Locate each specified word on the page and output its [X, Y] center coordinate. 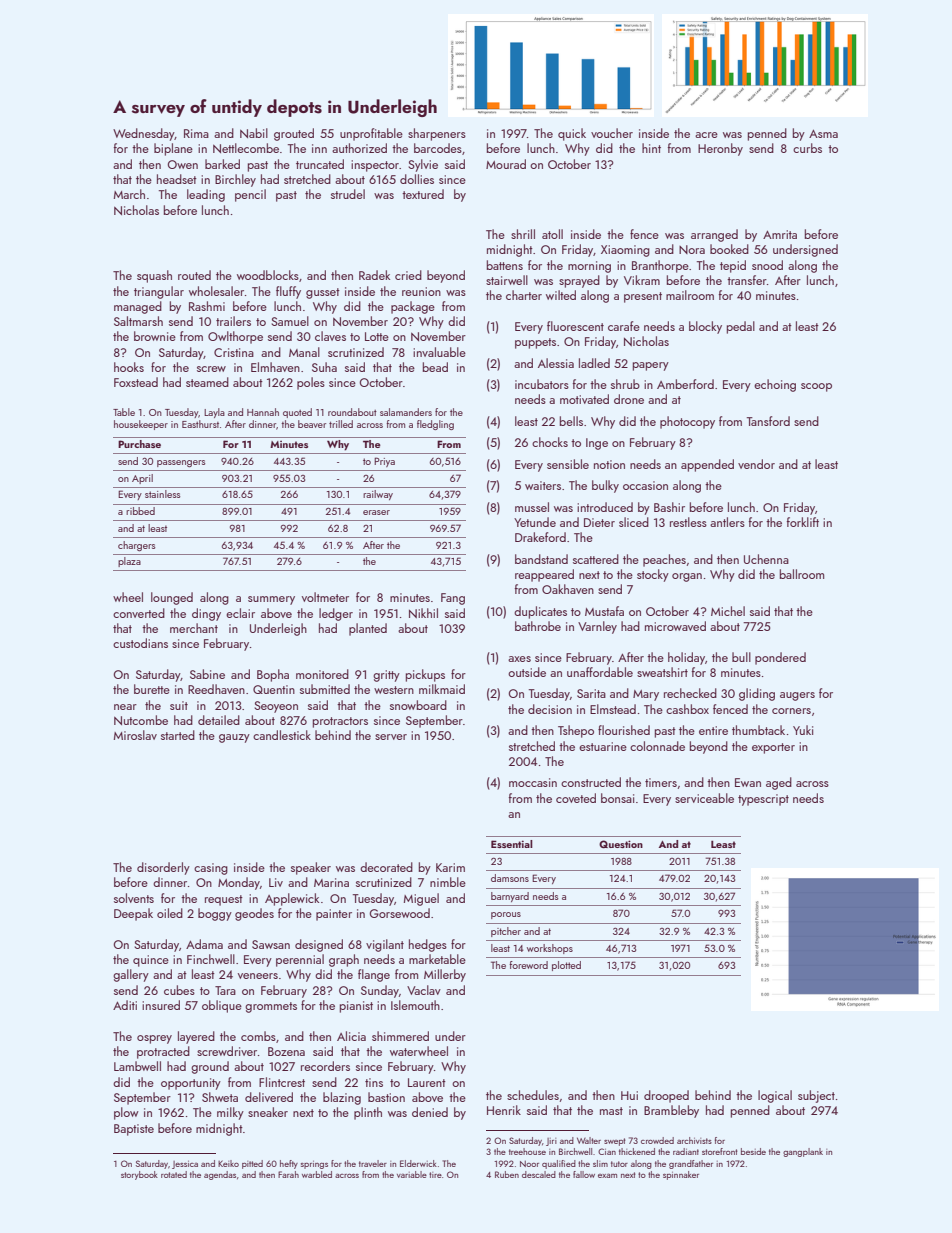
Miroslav [135, 735]
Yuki [803, 730]
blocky [705, 327]
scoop [816, 387]
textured [423, 194]
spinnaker [681, 1175]
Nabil [254, 133]
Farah [288, 1174]
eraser [376, 512]
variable [412, 1174]
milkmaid [442, 689]
